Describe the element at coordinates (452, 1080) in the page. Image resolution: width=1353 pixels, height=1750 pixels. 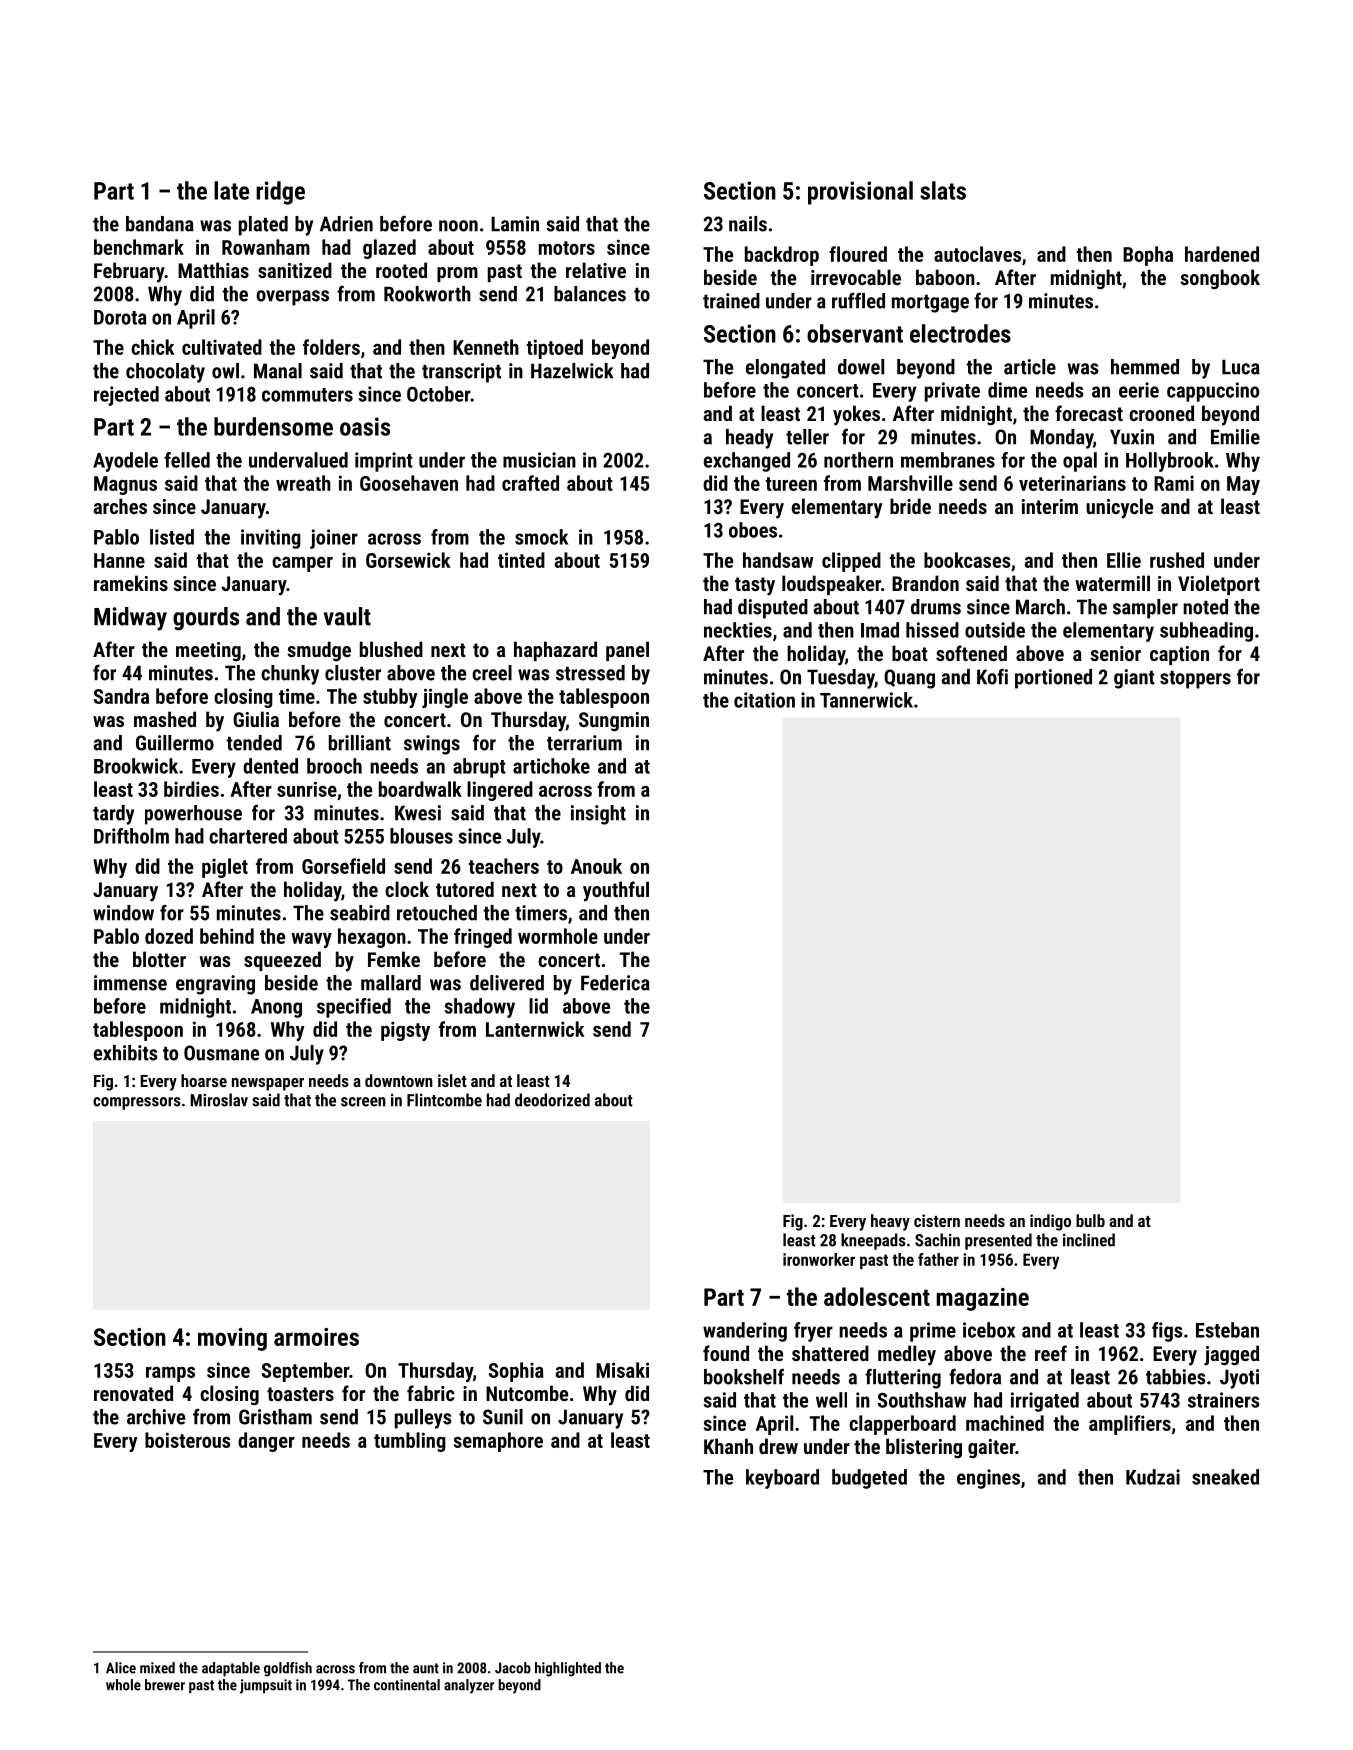
I see `islet` at that location.
